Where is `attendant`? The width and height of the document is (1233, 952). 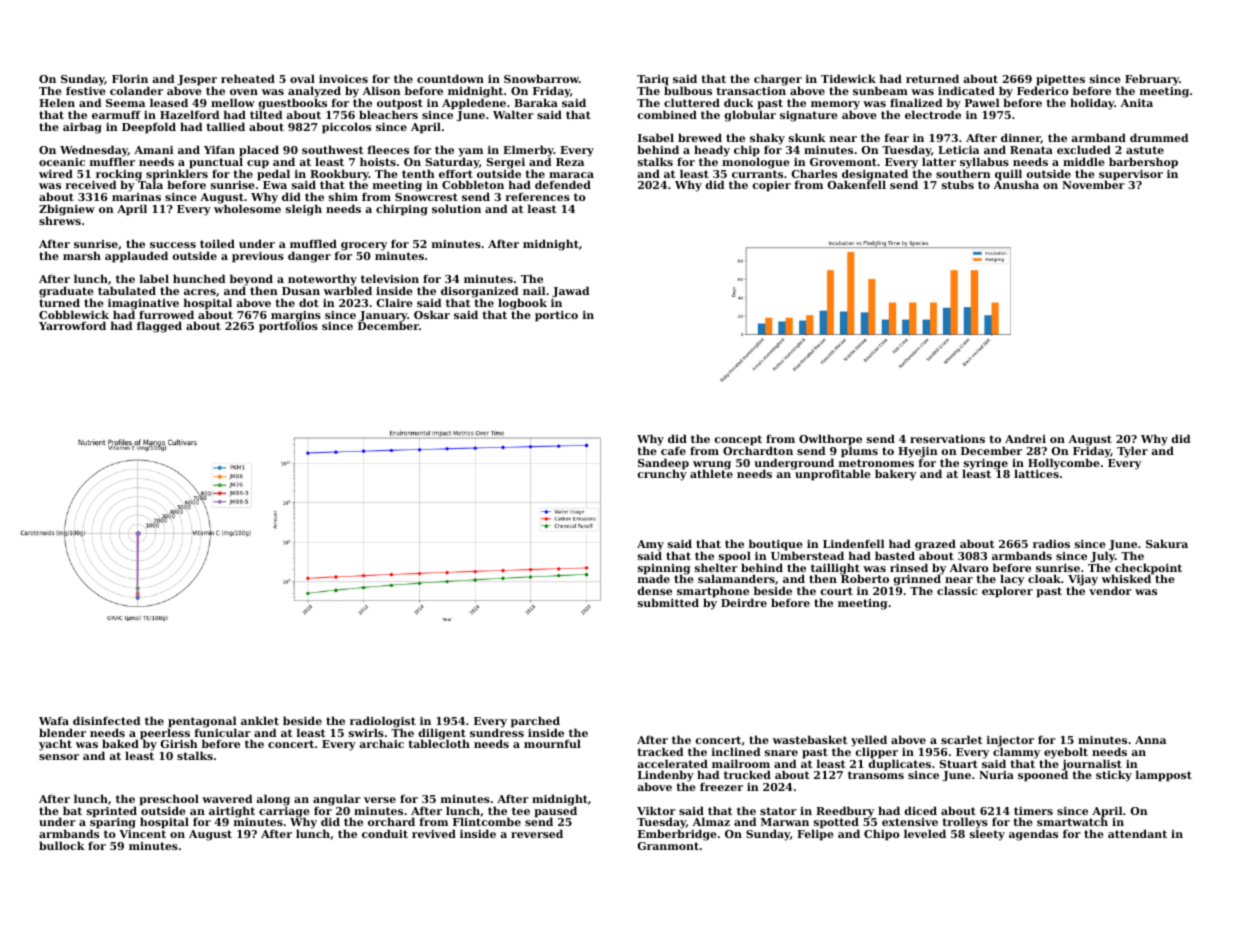 attendant is located at coordinates (1137, 833).
